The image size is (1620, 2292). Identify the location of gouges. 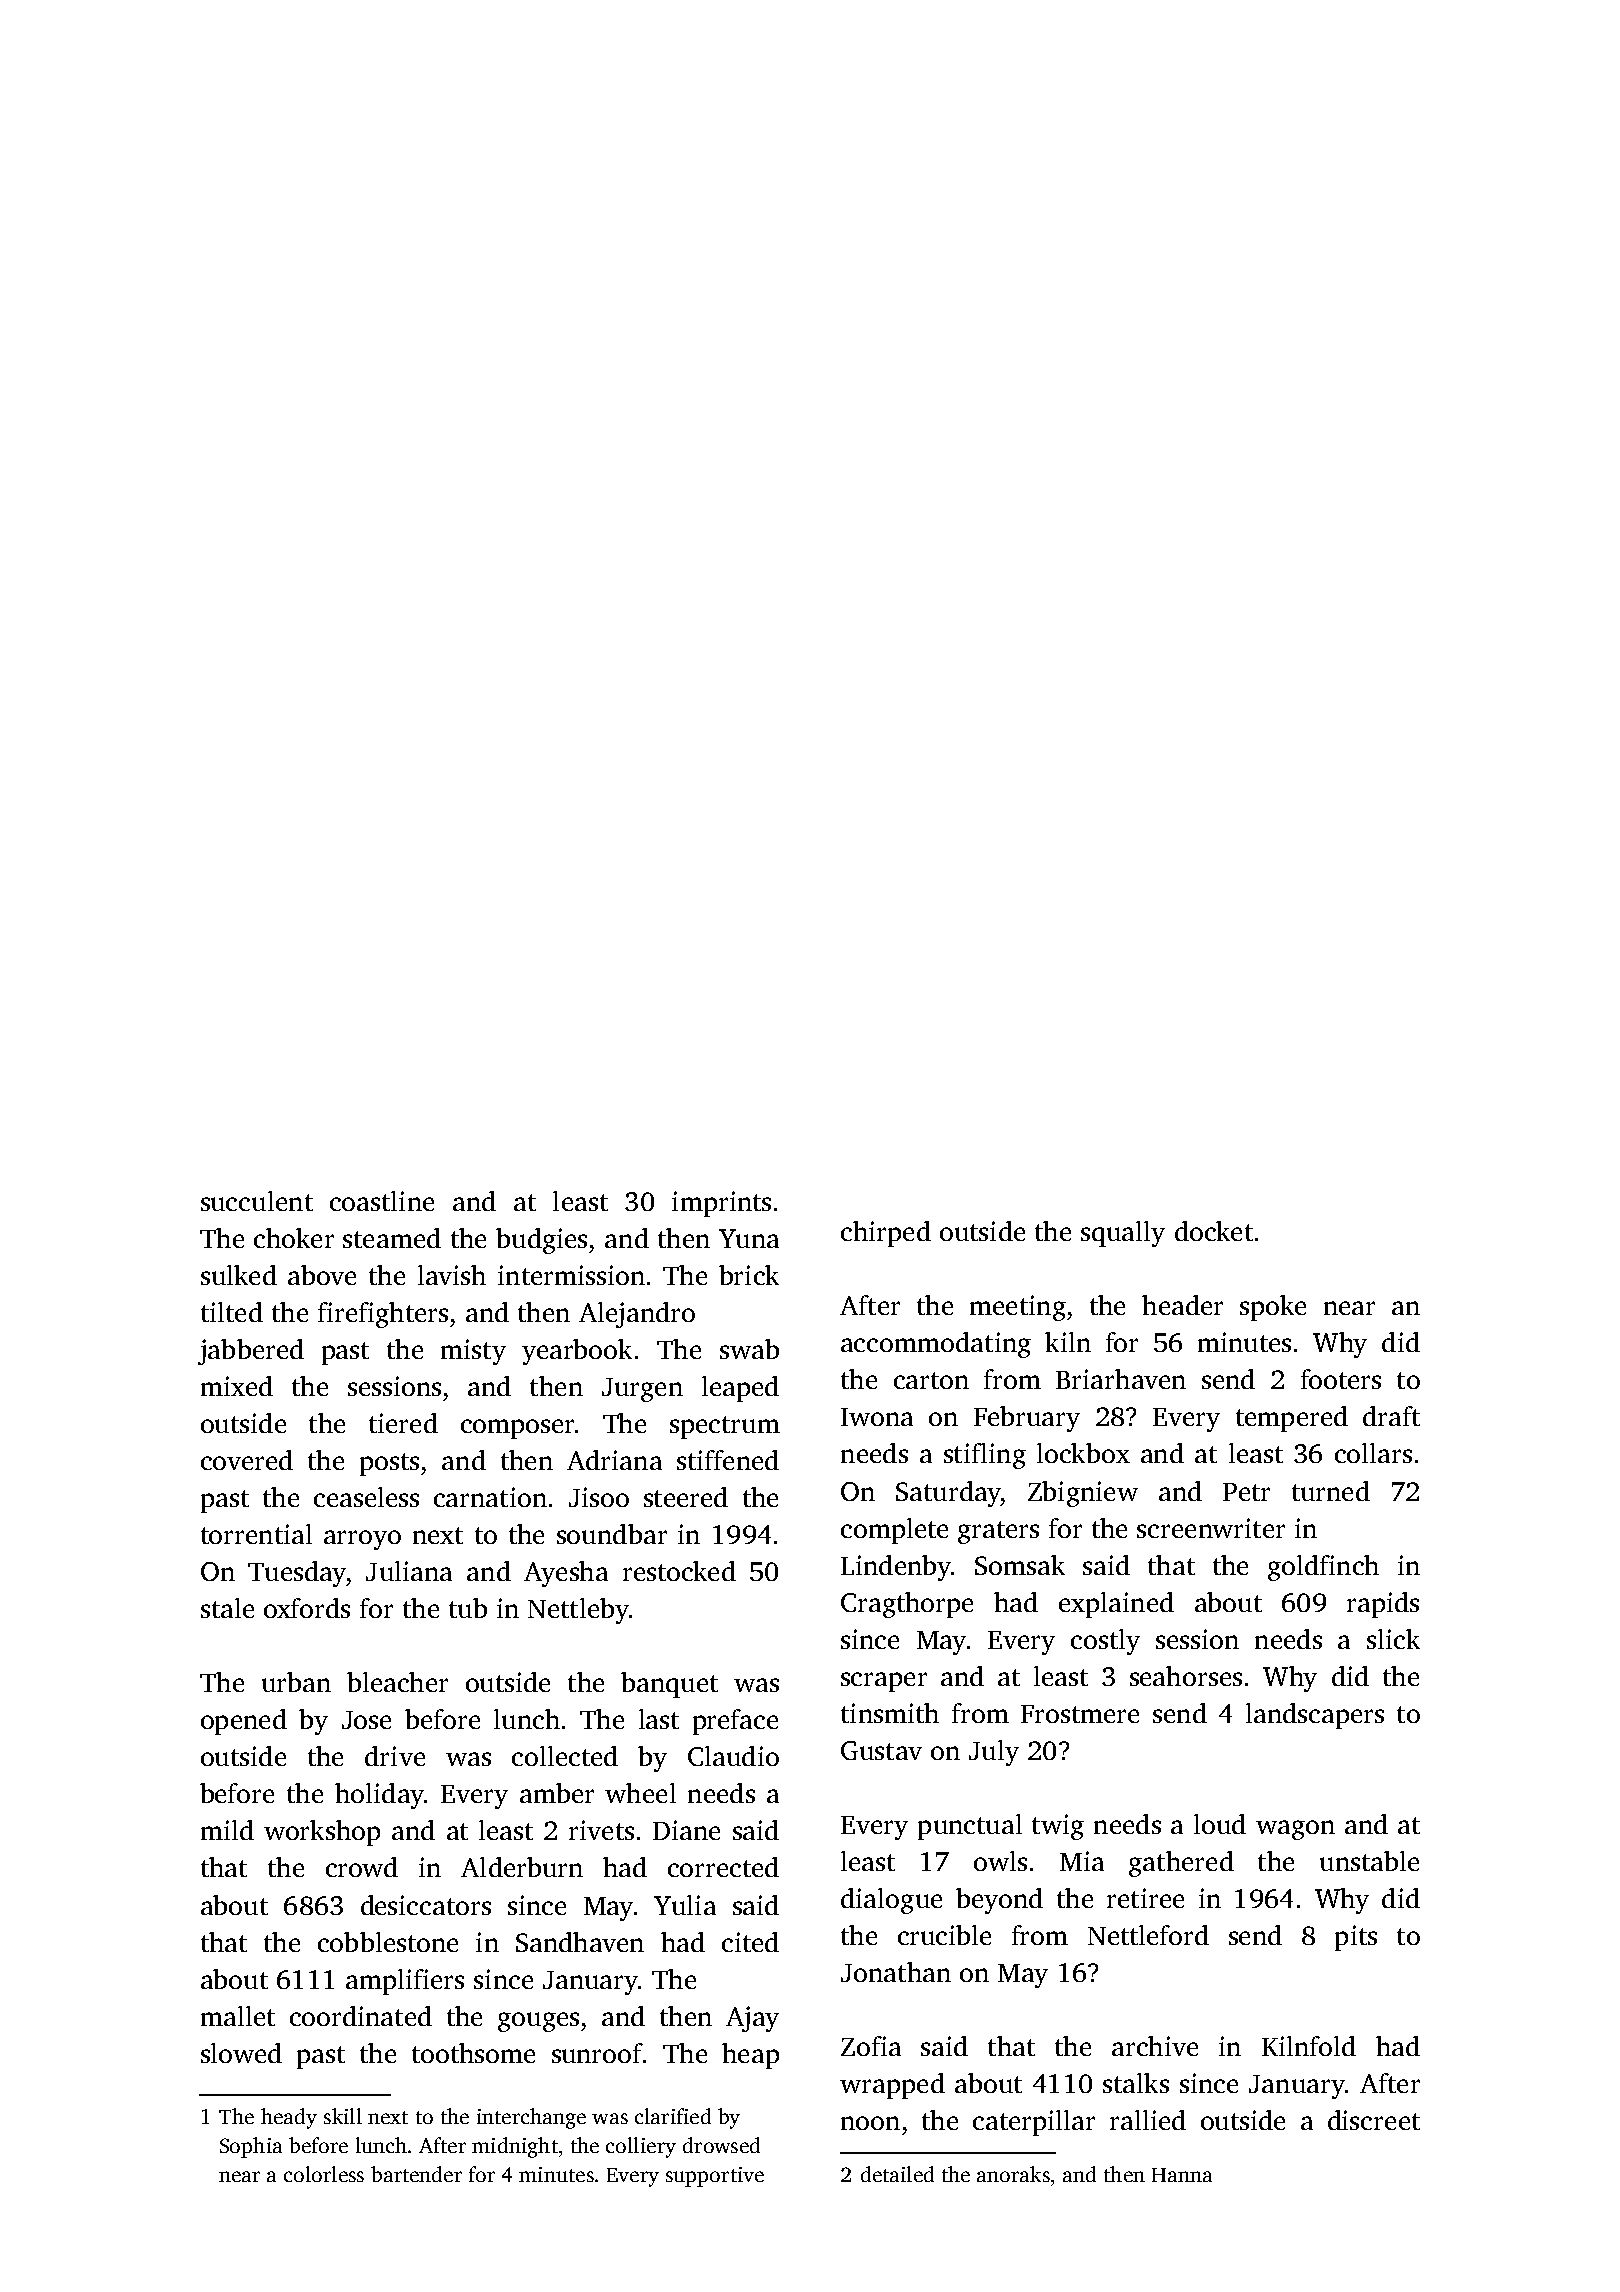
(538, 2022).
